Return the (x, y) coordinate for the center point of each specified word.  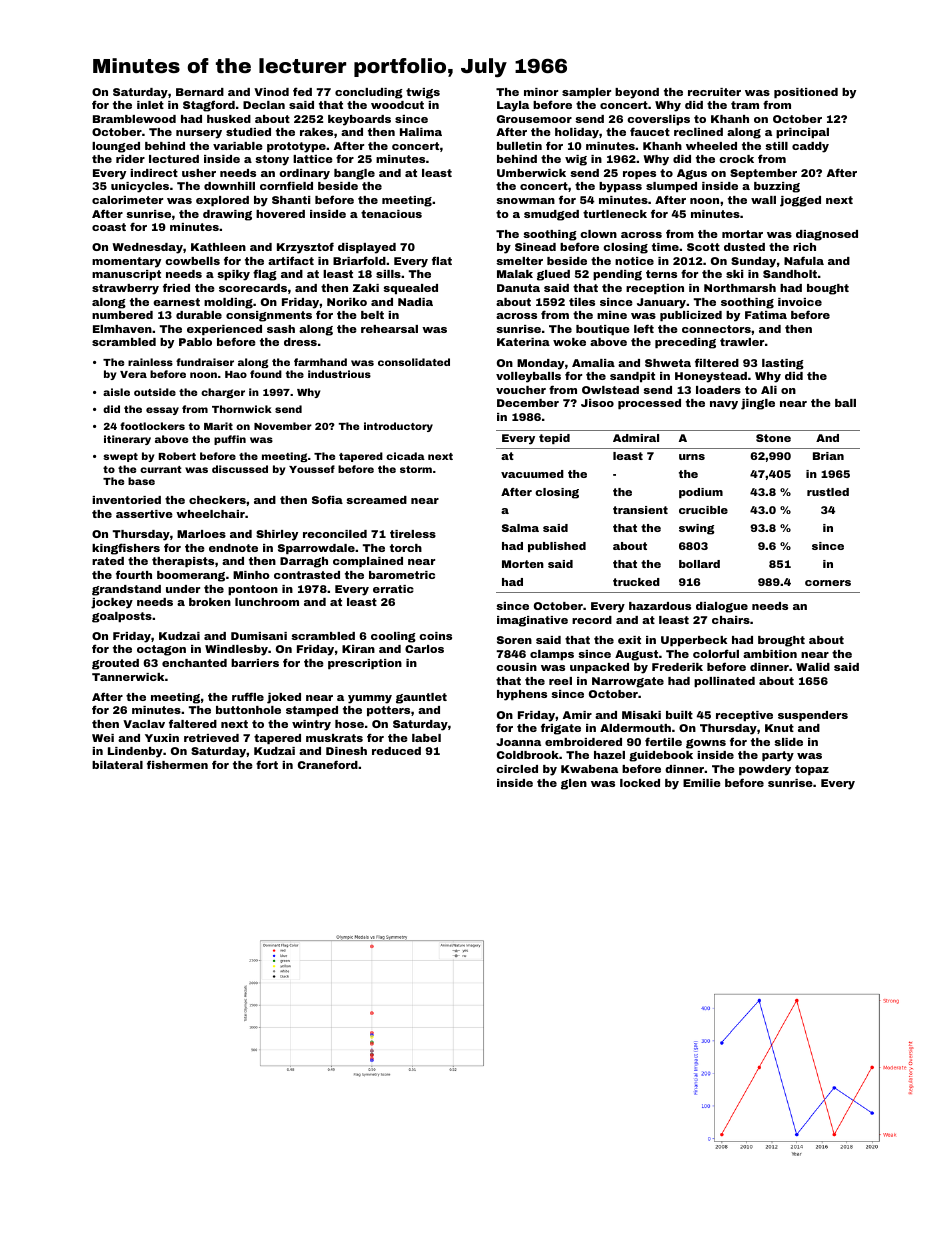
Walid (813, 667)
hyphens (522, 695)
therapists (183, 562)
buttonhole (248, 710)
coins (435, 636)
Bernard (200, 92)
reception (655, 289)
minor (541, 92)
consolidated (414, 362)
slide (788, 742)
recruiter (714, 92)
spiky (233, 275)
